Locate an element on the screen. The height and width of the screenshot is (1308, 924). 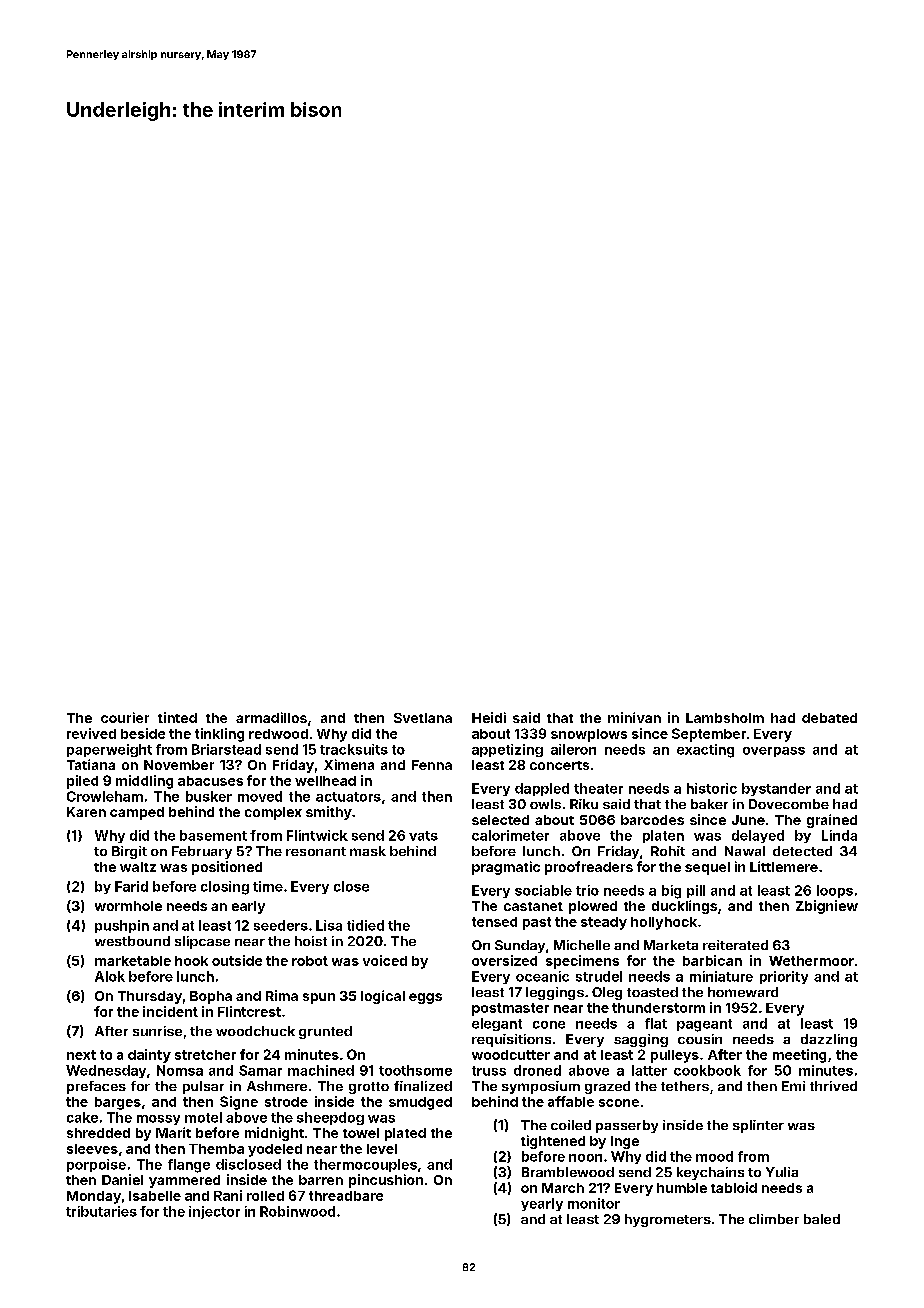
slipcase is located at coordinates (202, 942).
